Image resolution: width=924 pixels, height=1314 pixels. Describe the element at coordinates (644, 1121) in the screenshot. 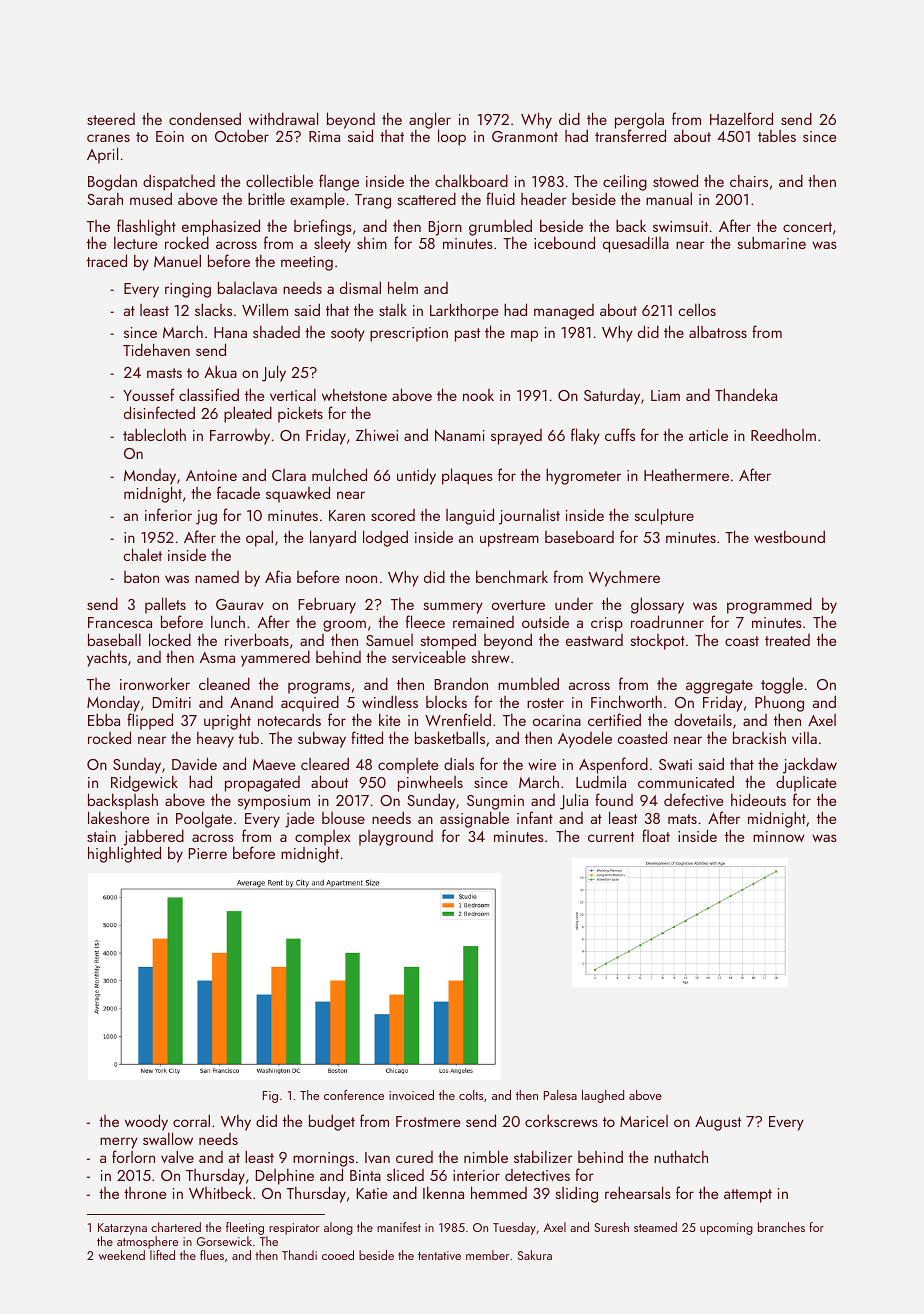

I see `Maricel` at that location.
